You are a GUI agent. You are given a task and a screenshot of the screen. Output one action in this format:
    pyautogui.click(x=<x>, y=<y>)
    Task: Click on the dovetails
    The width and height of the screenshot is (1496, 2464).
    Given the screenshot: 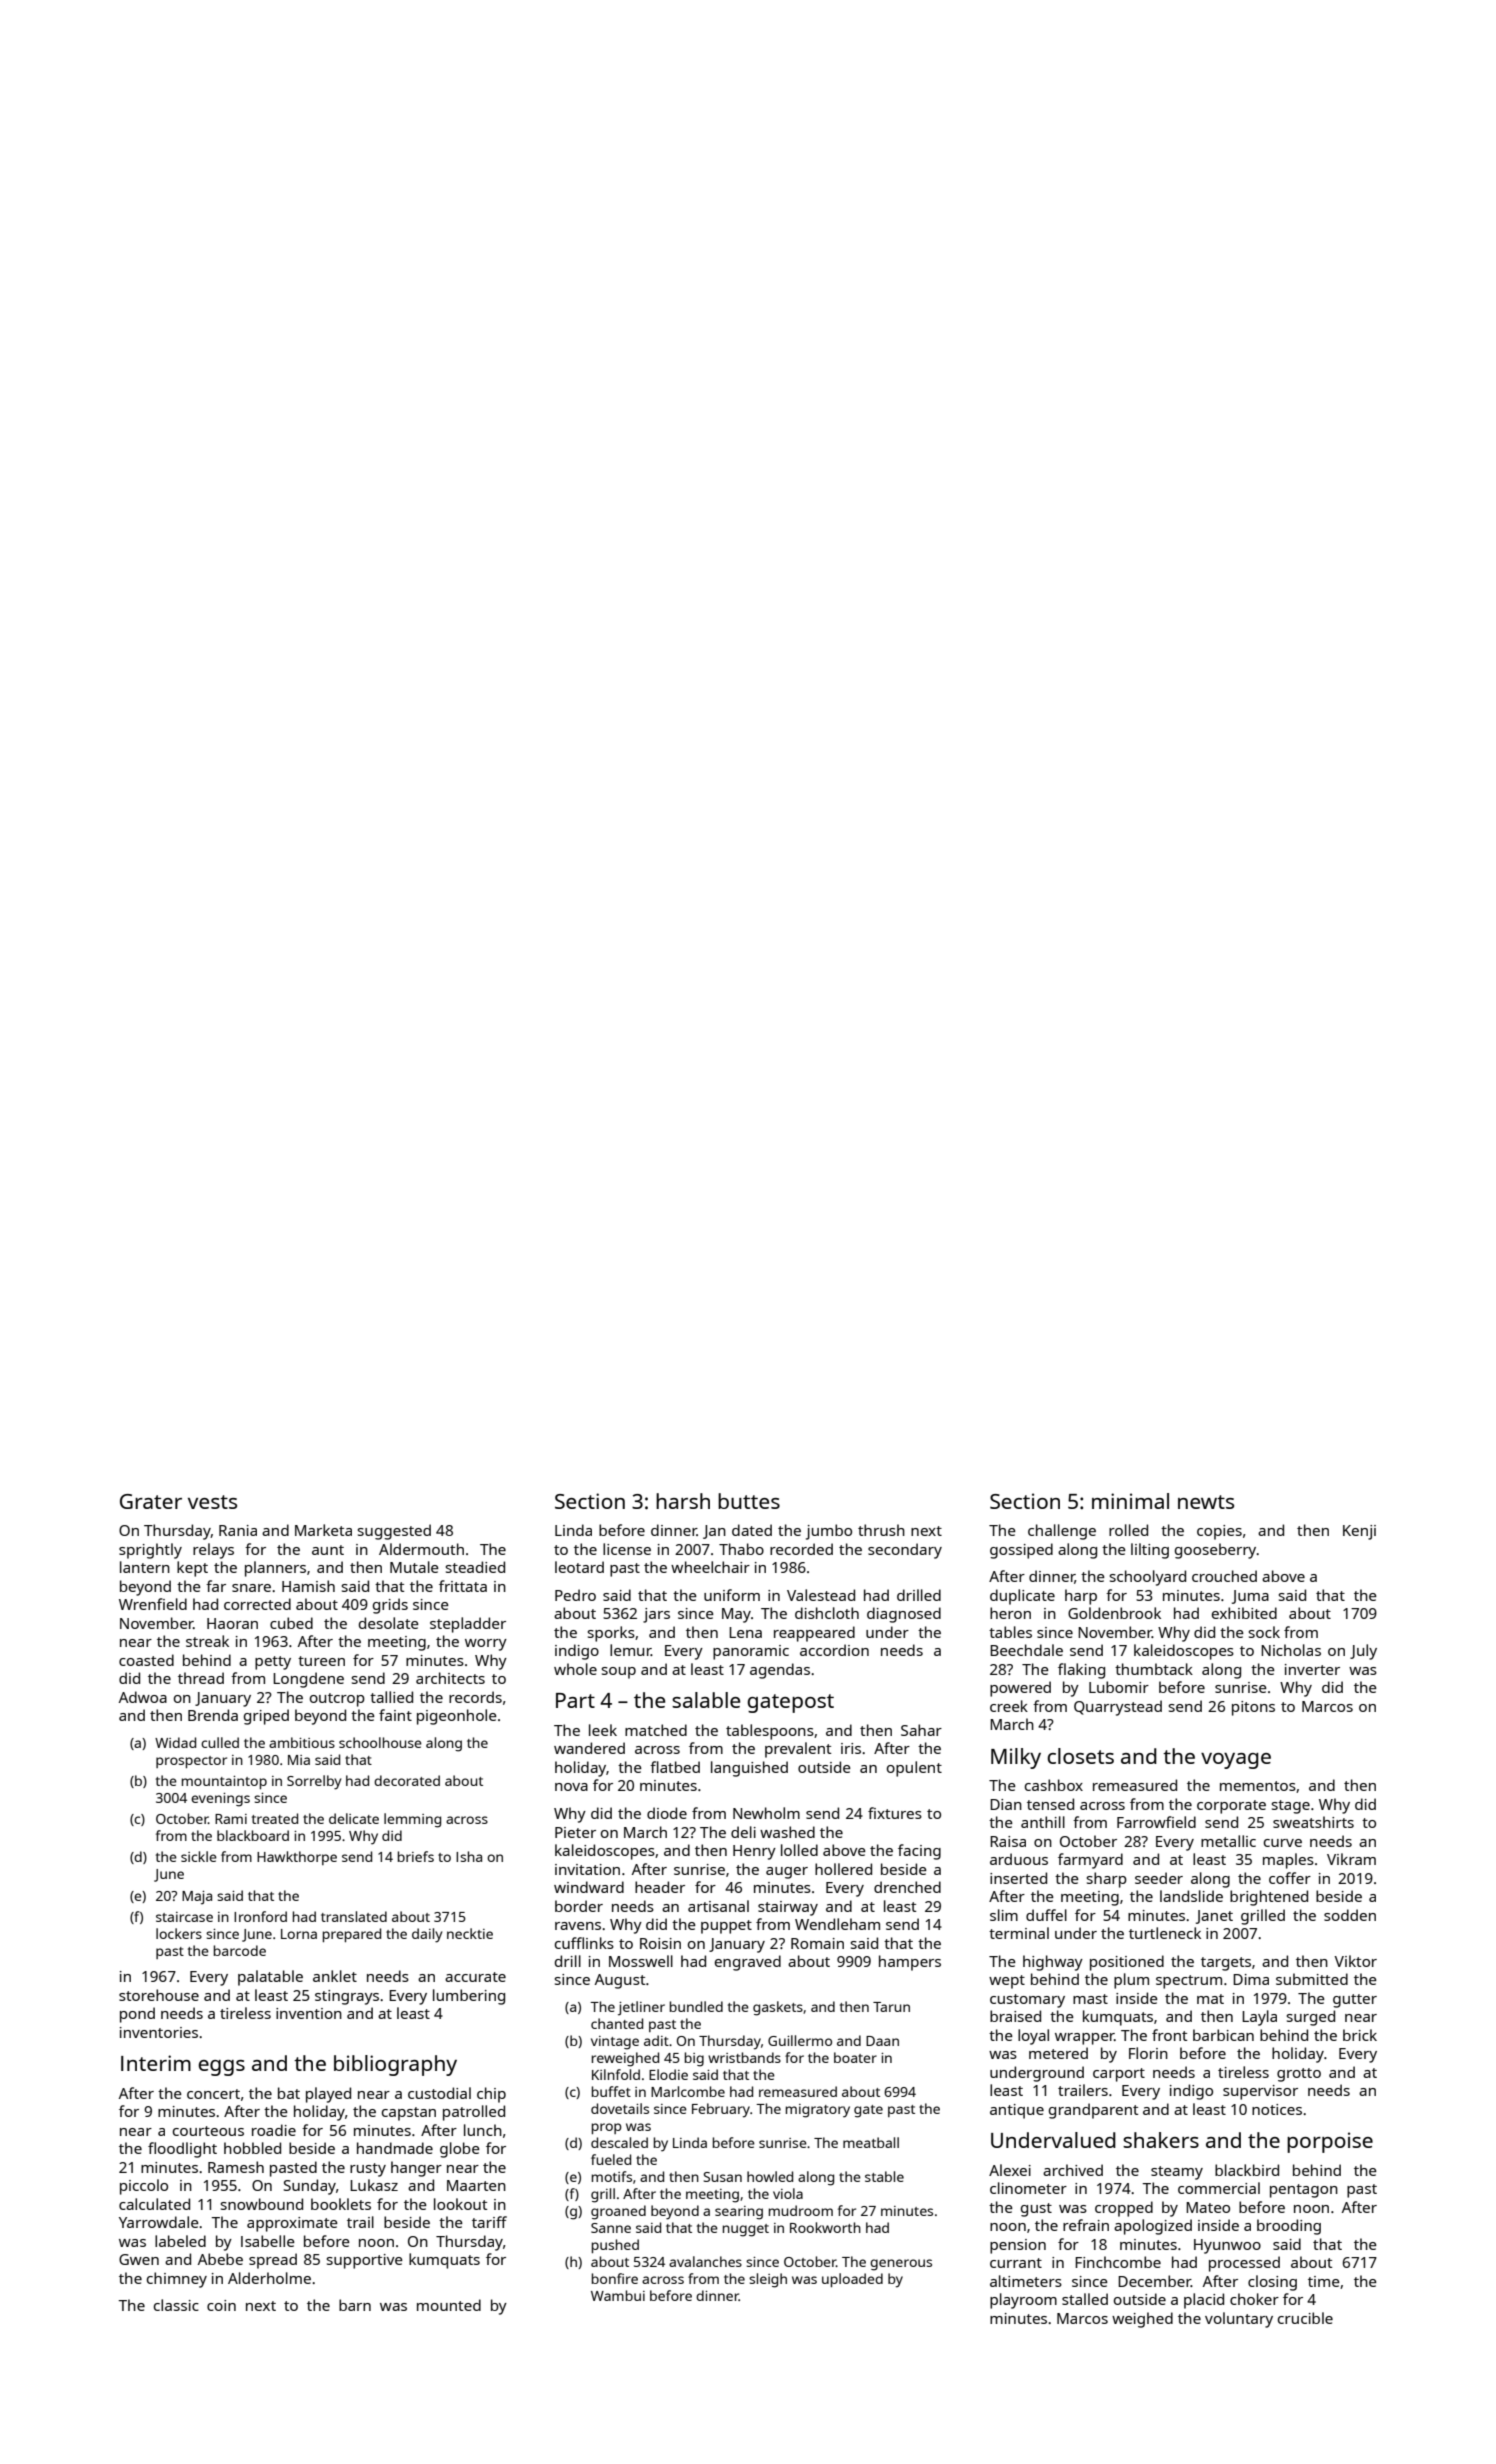 What is the action you would take?
    pyautogui.click(x=620, y=2108)
